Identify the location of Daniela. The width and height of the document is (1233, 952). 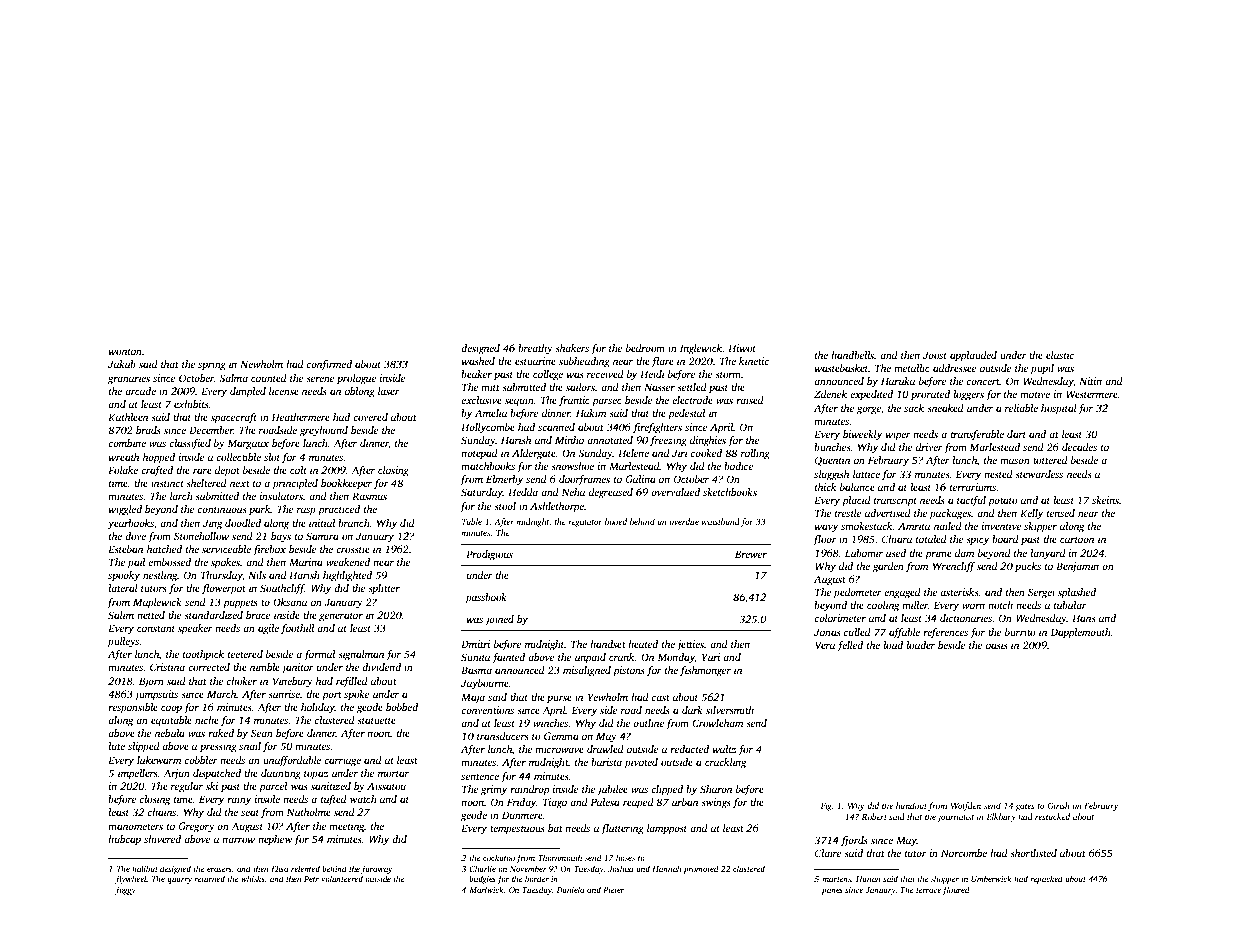
(570, 889).
